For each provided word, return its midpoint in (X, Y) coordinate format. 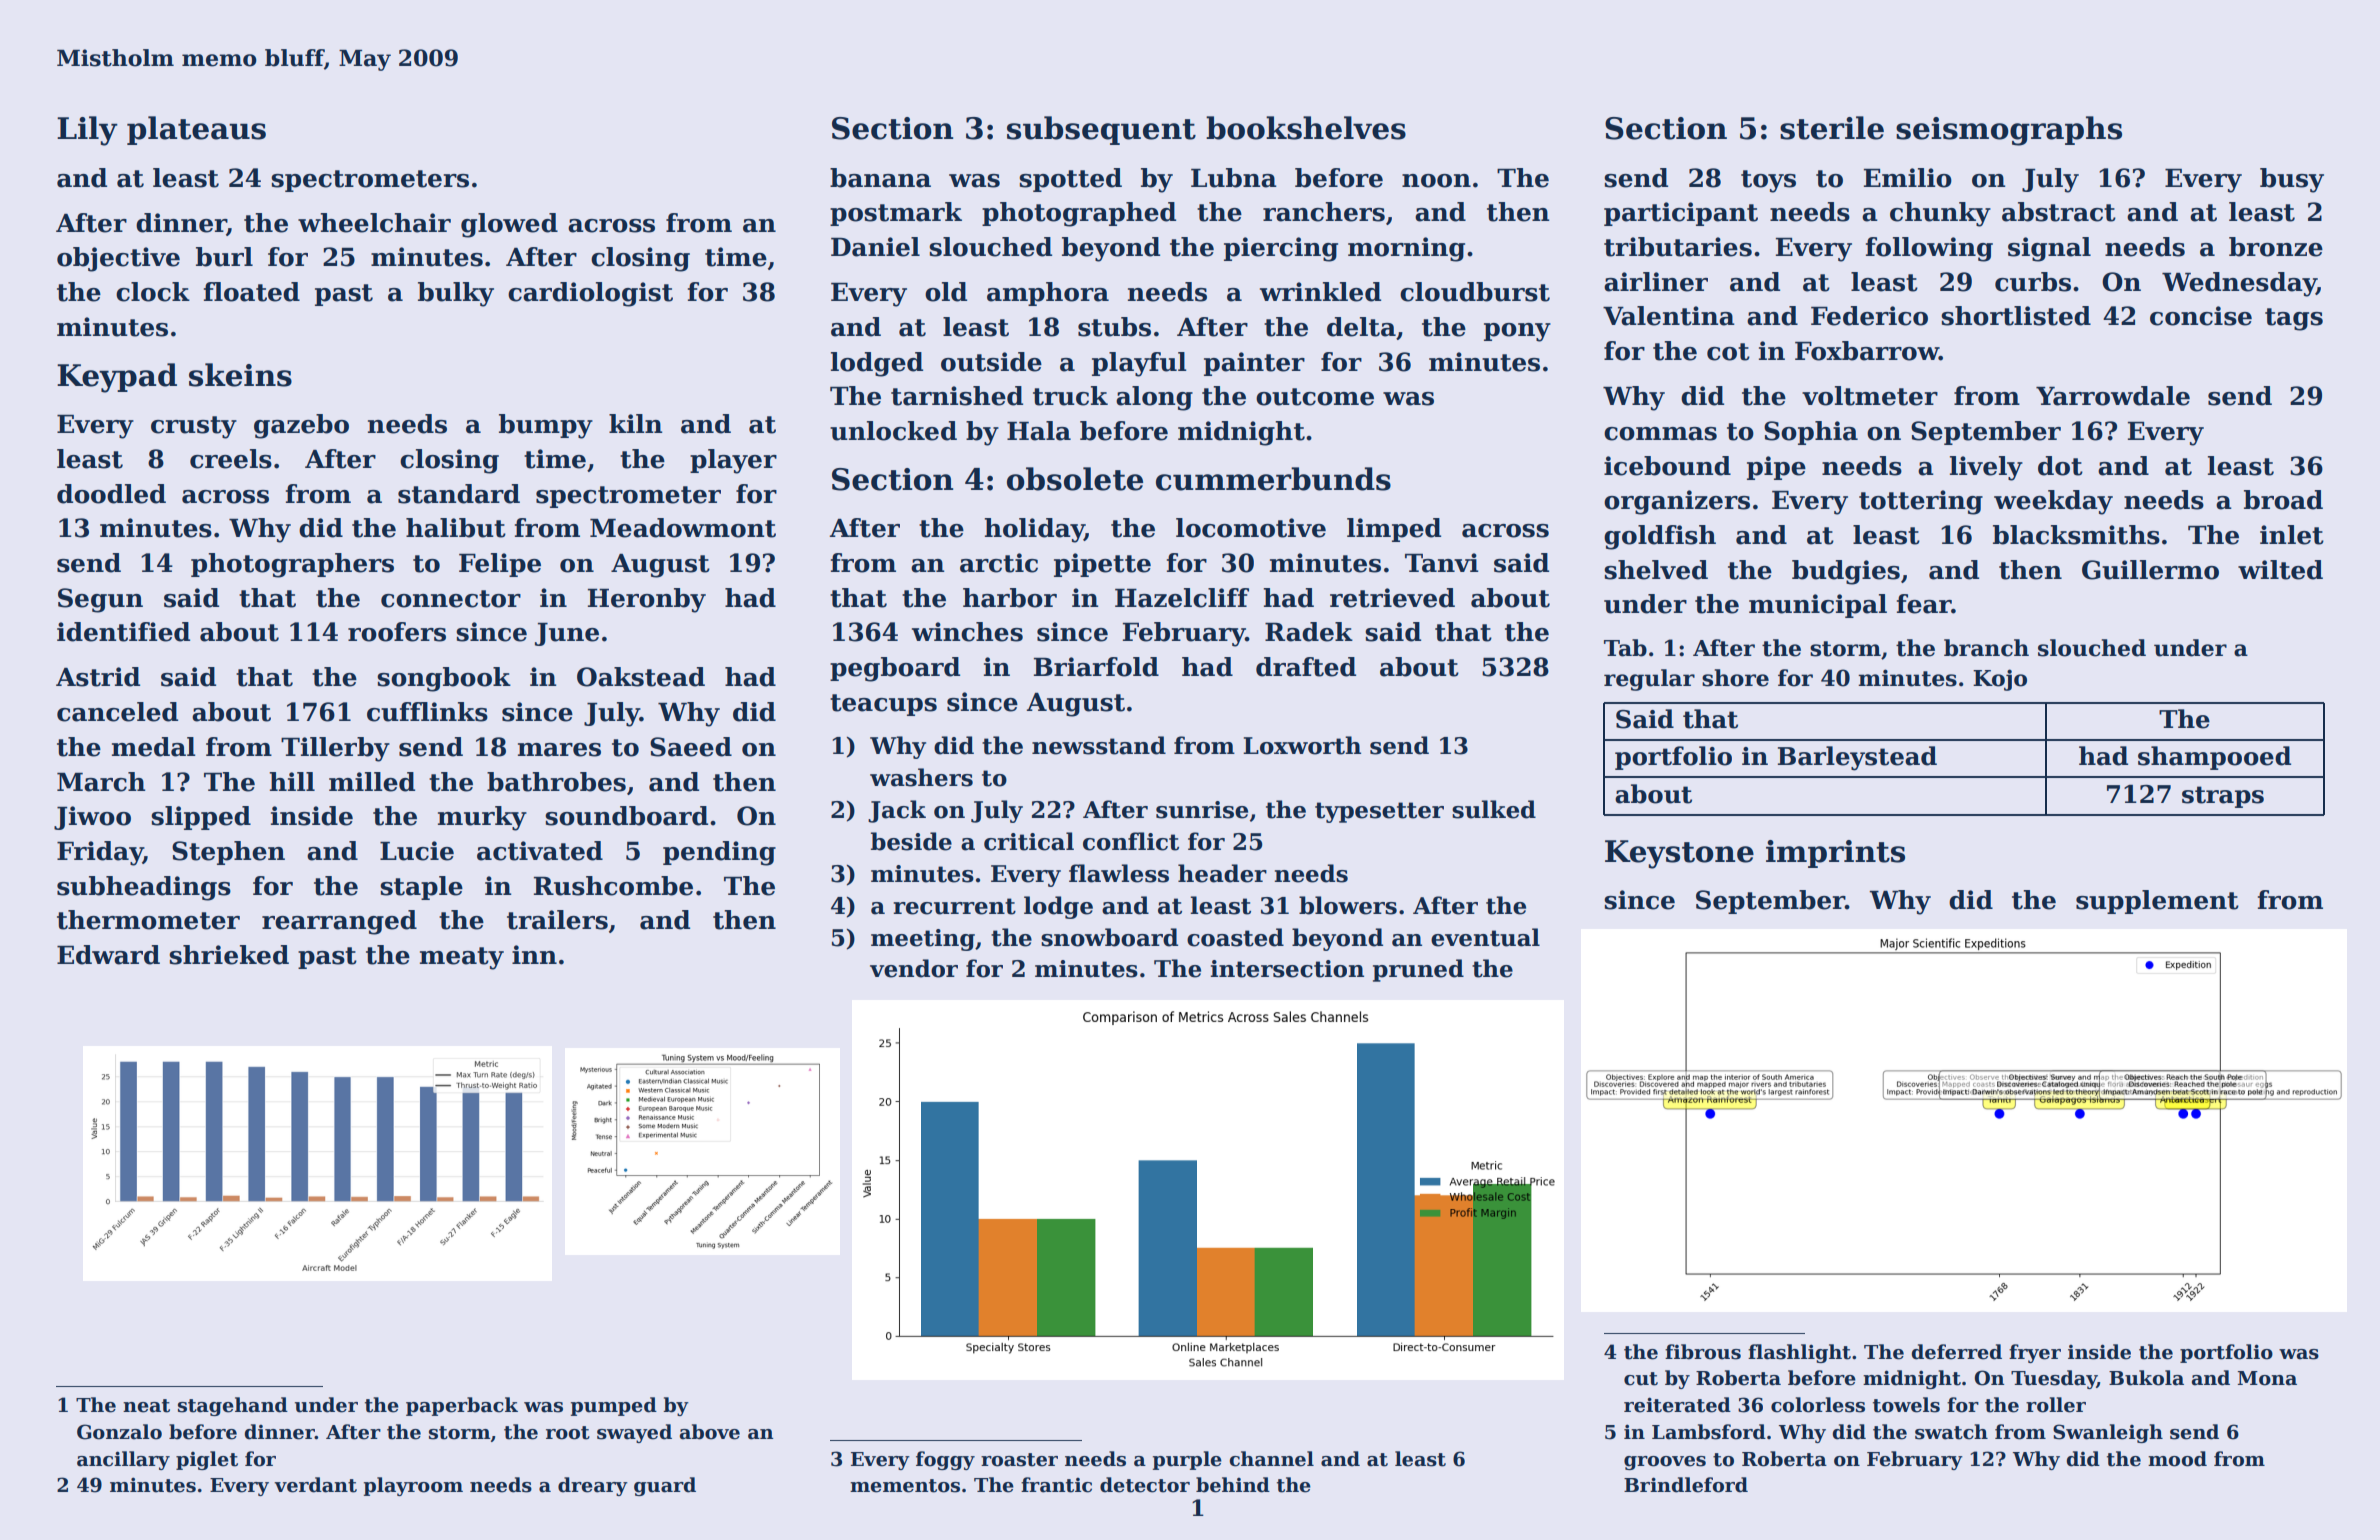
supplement (2157, 902)
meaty (462, 958)
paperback (462, 1406)
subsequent (1101, 130)
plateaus (196, 130)
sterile (1832, 128)
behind (1233, 1485)
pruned (1418, 970)
